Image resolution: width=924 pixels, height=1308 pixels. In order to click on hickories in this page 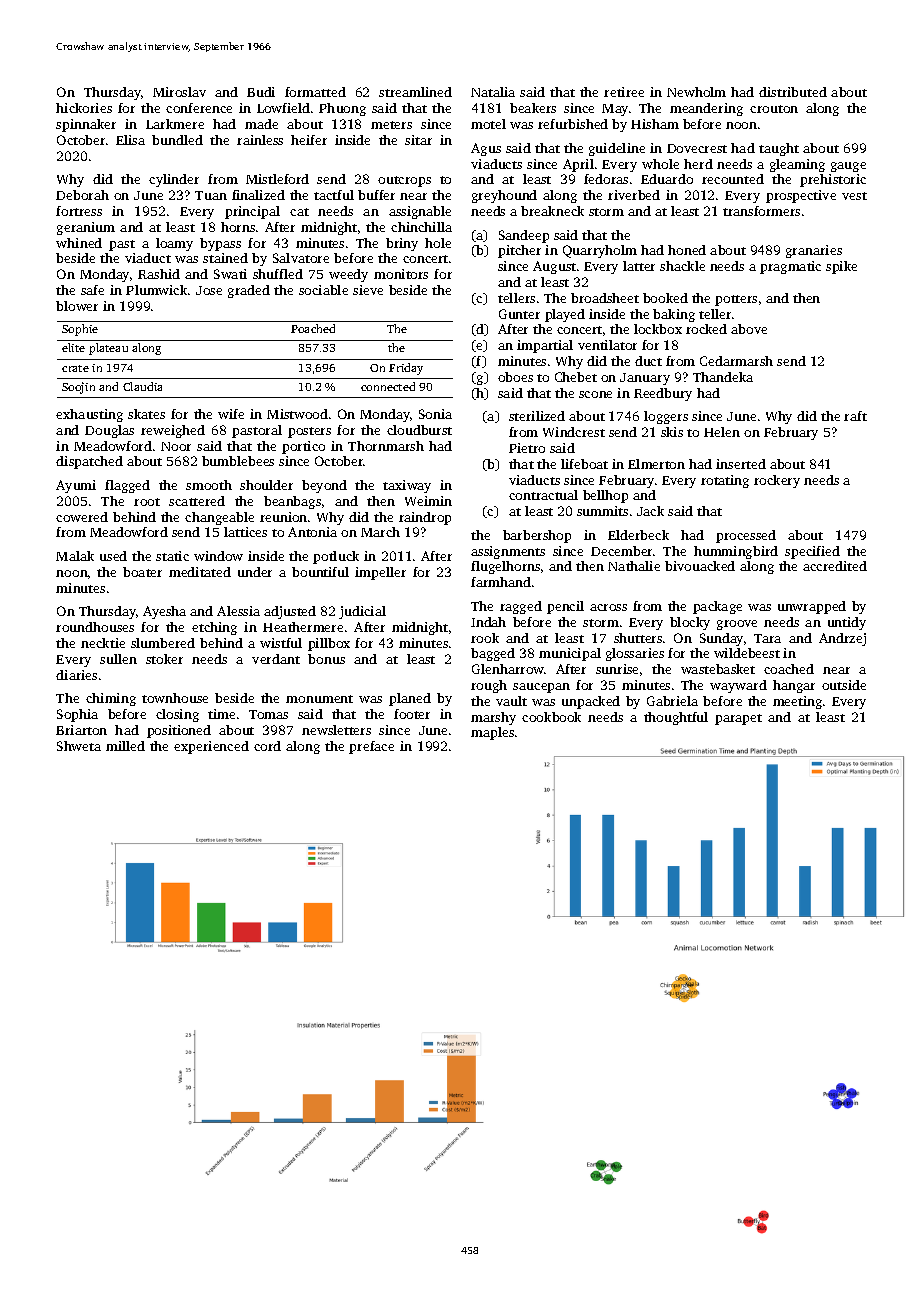, I will do `click(84, 108)`.
